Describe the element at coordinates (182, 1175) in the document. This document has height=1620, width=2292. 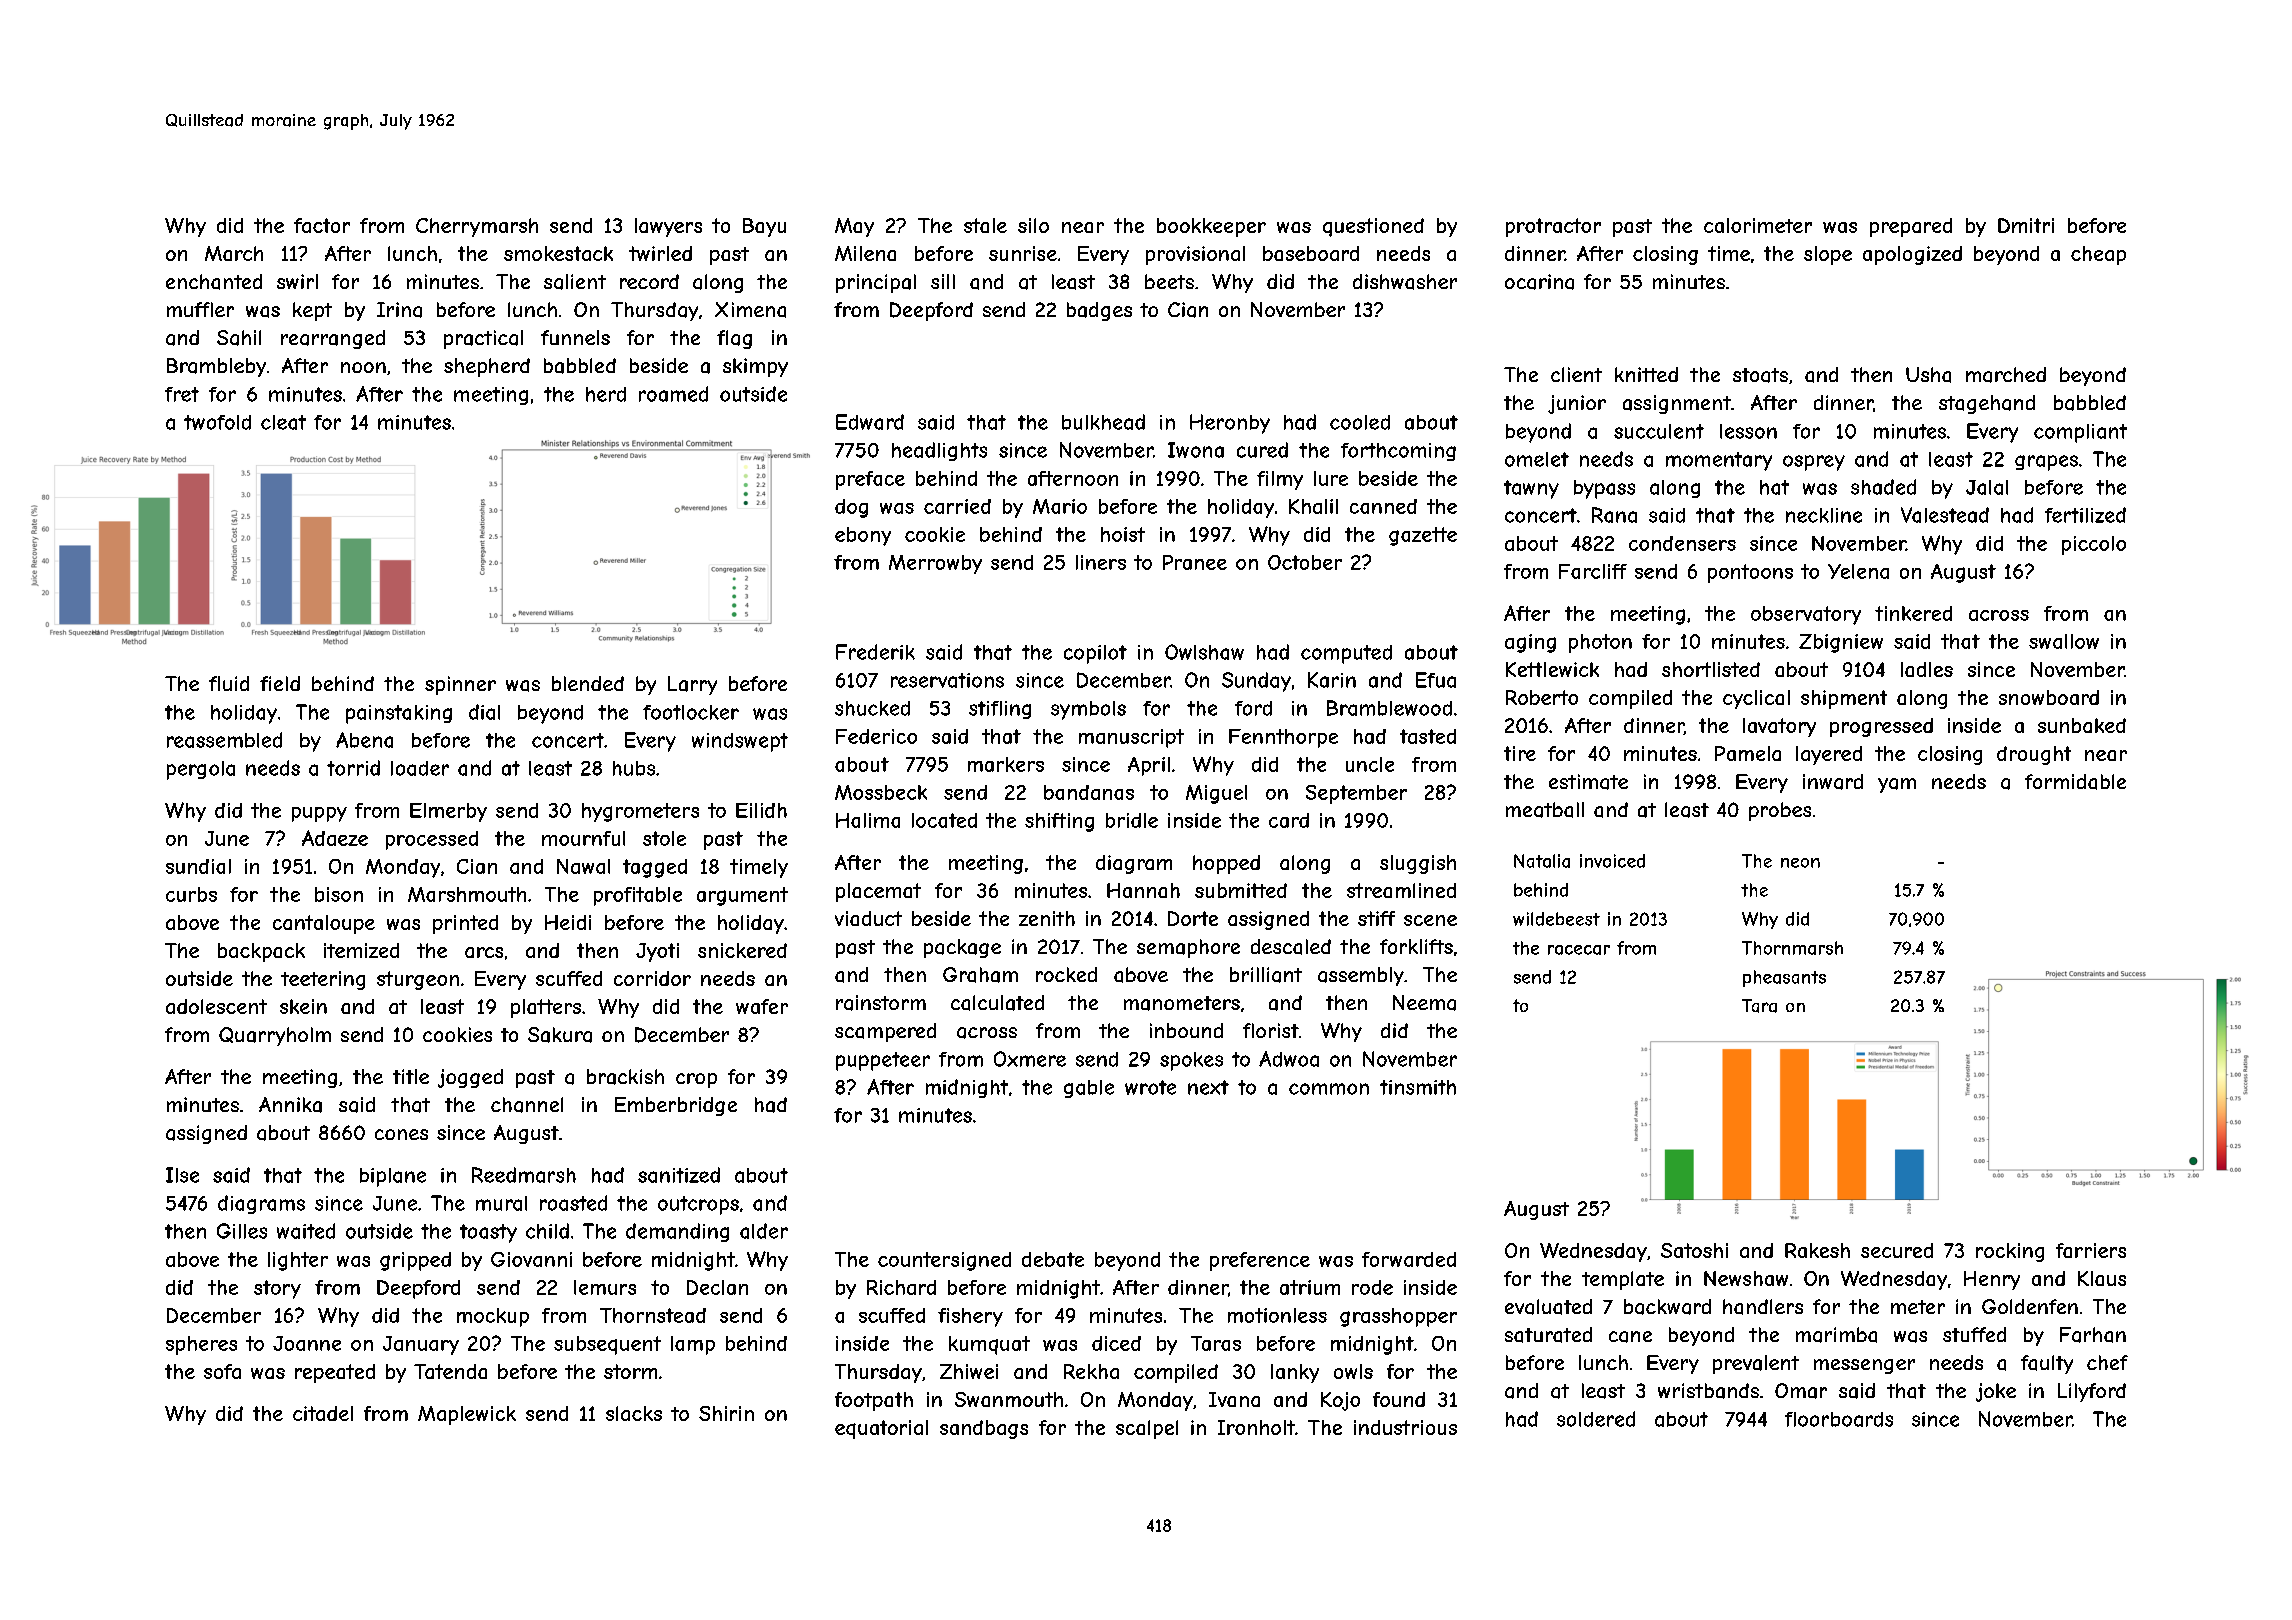
I see `Ilse` at that location.
